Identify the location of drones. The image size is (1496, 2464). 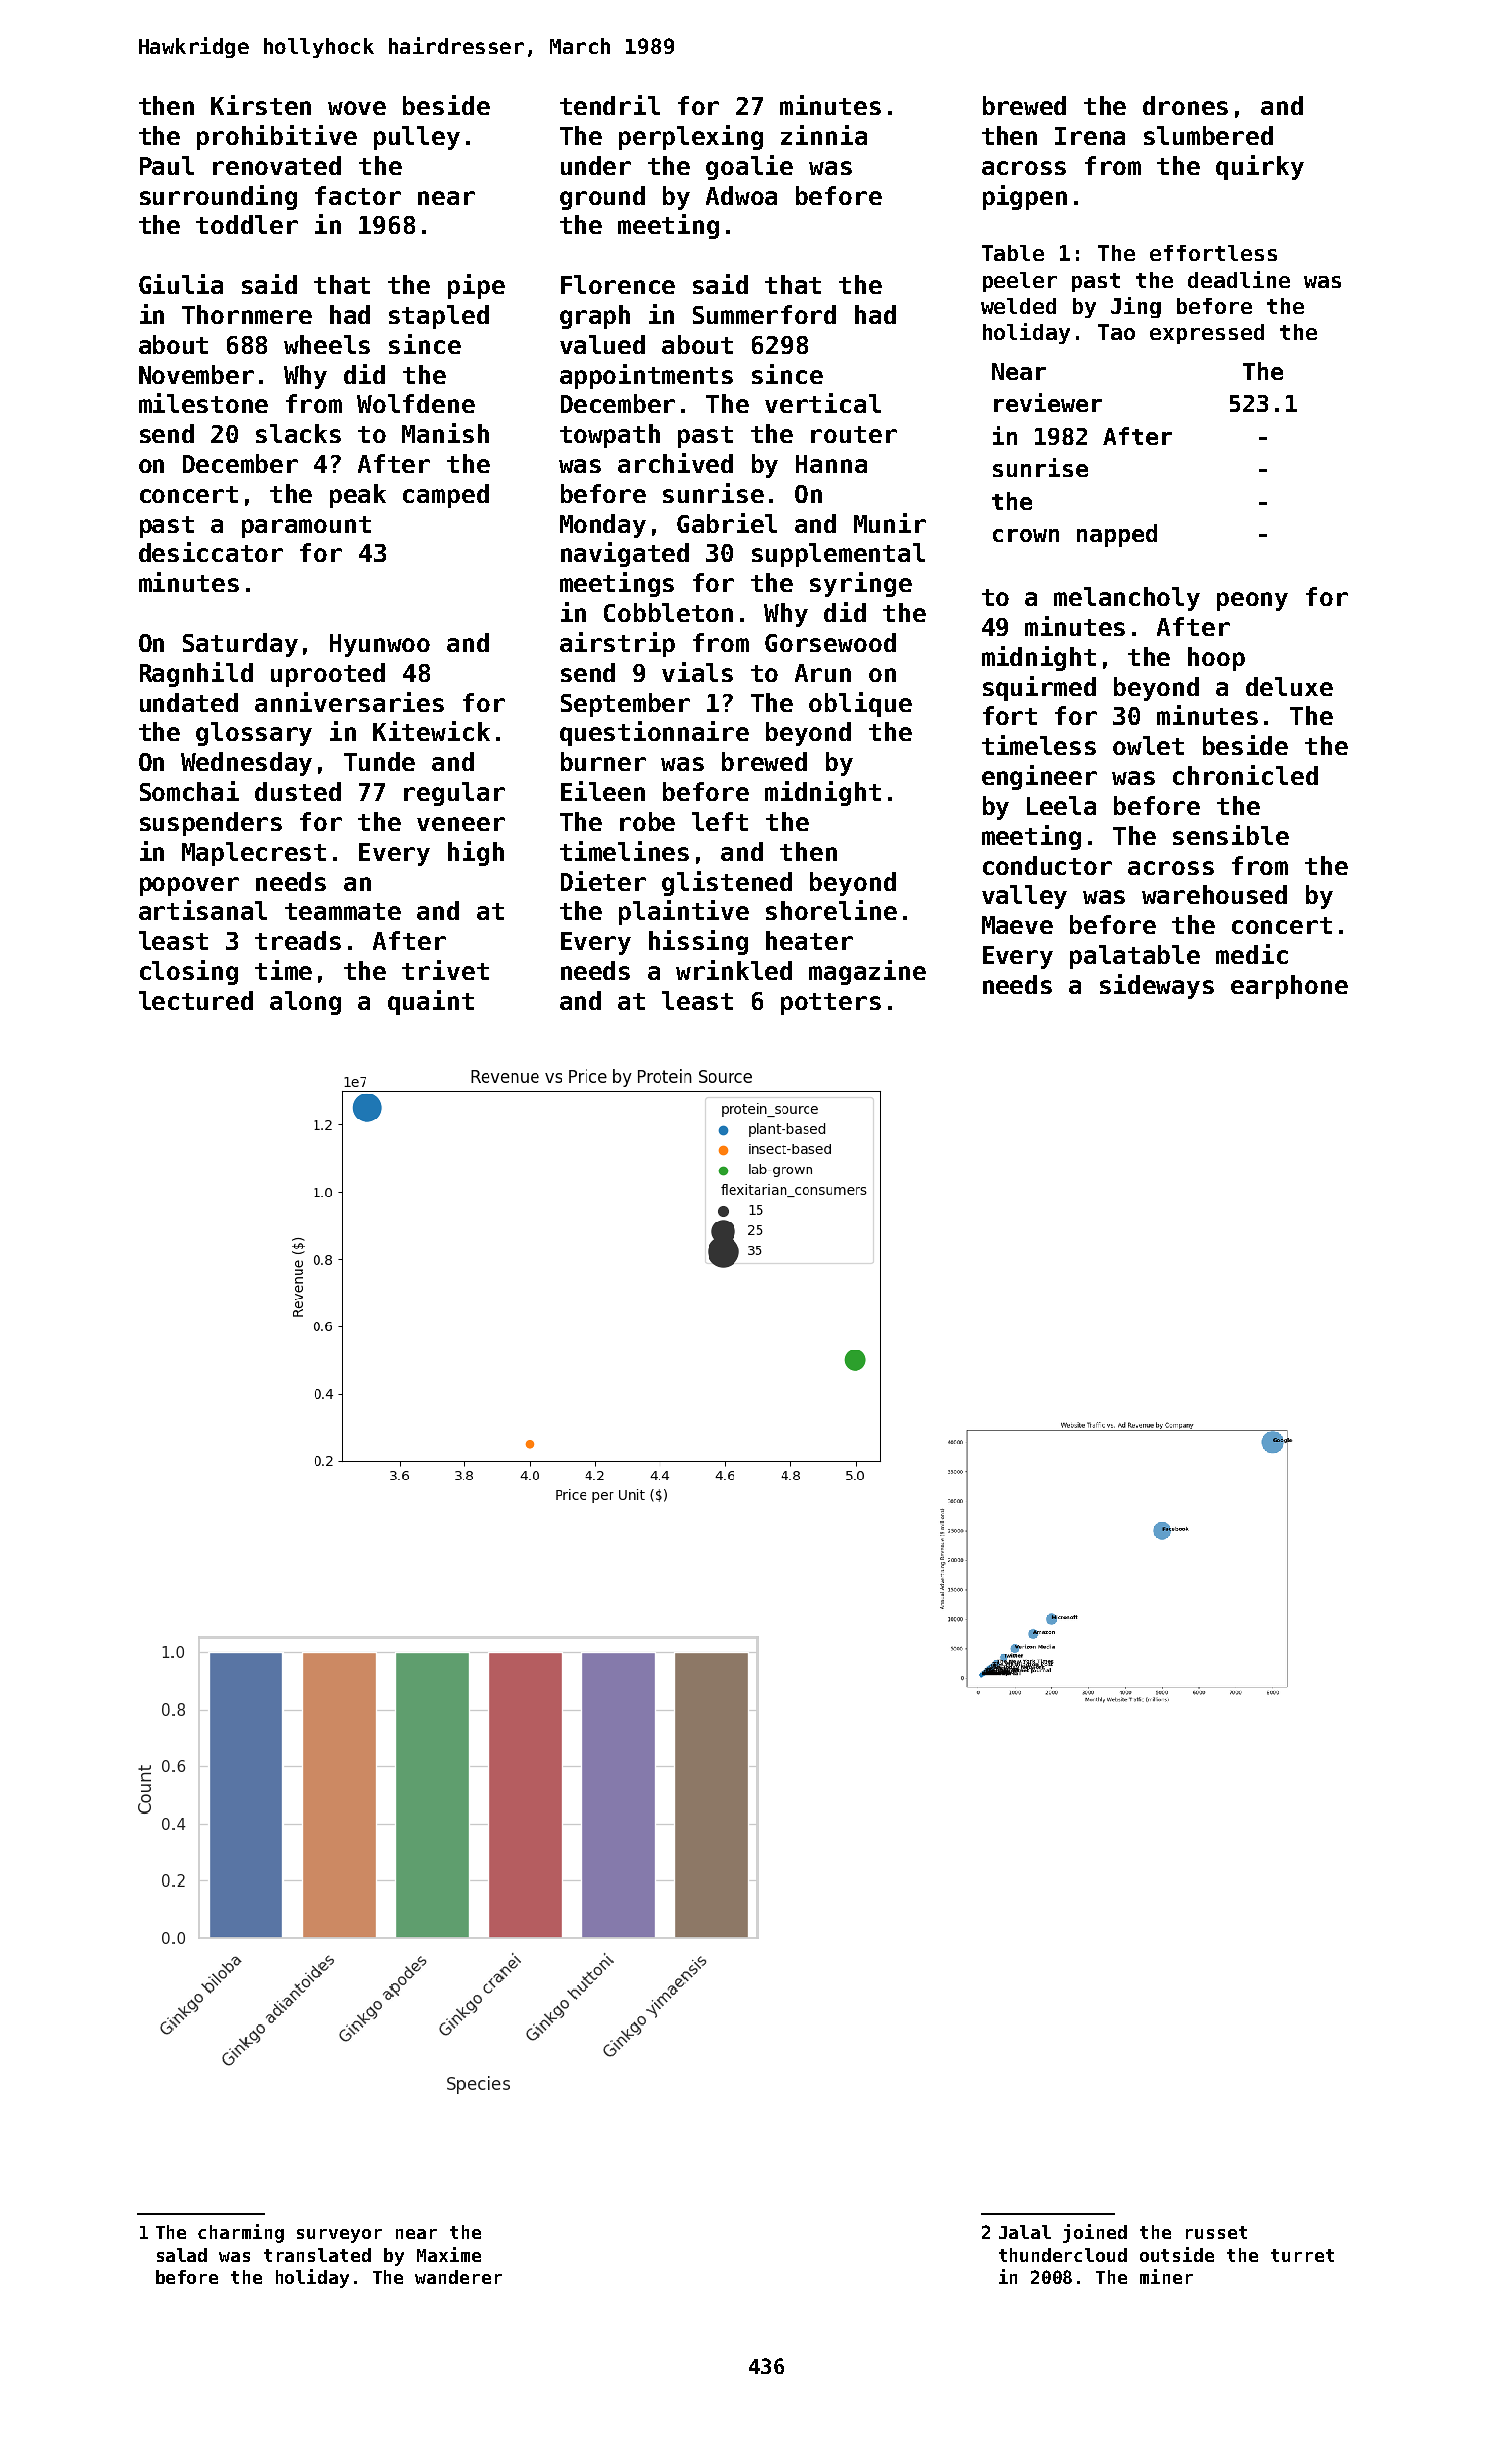
(1185, 105).
